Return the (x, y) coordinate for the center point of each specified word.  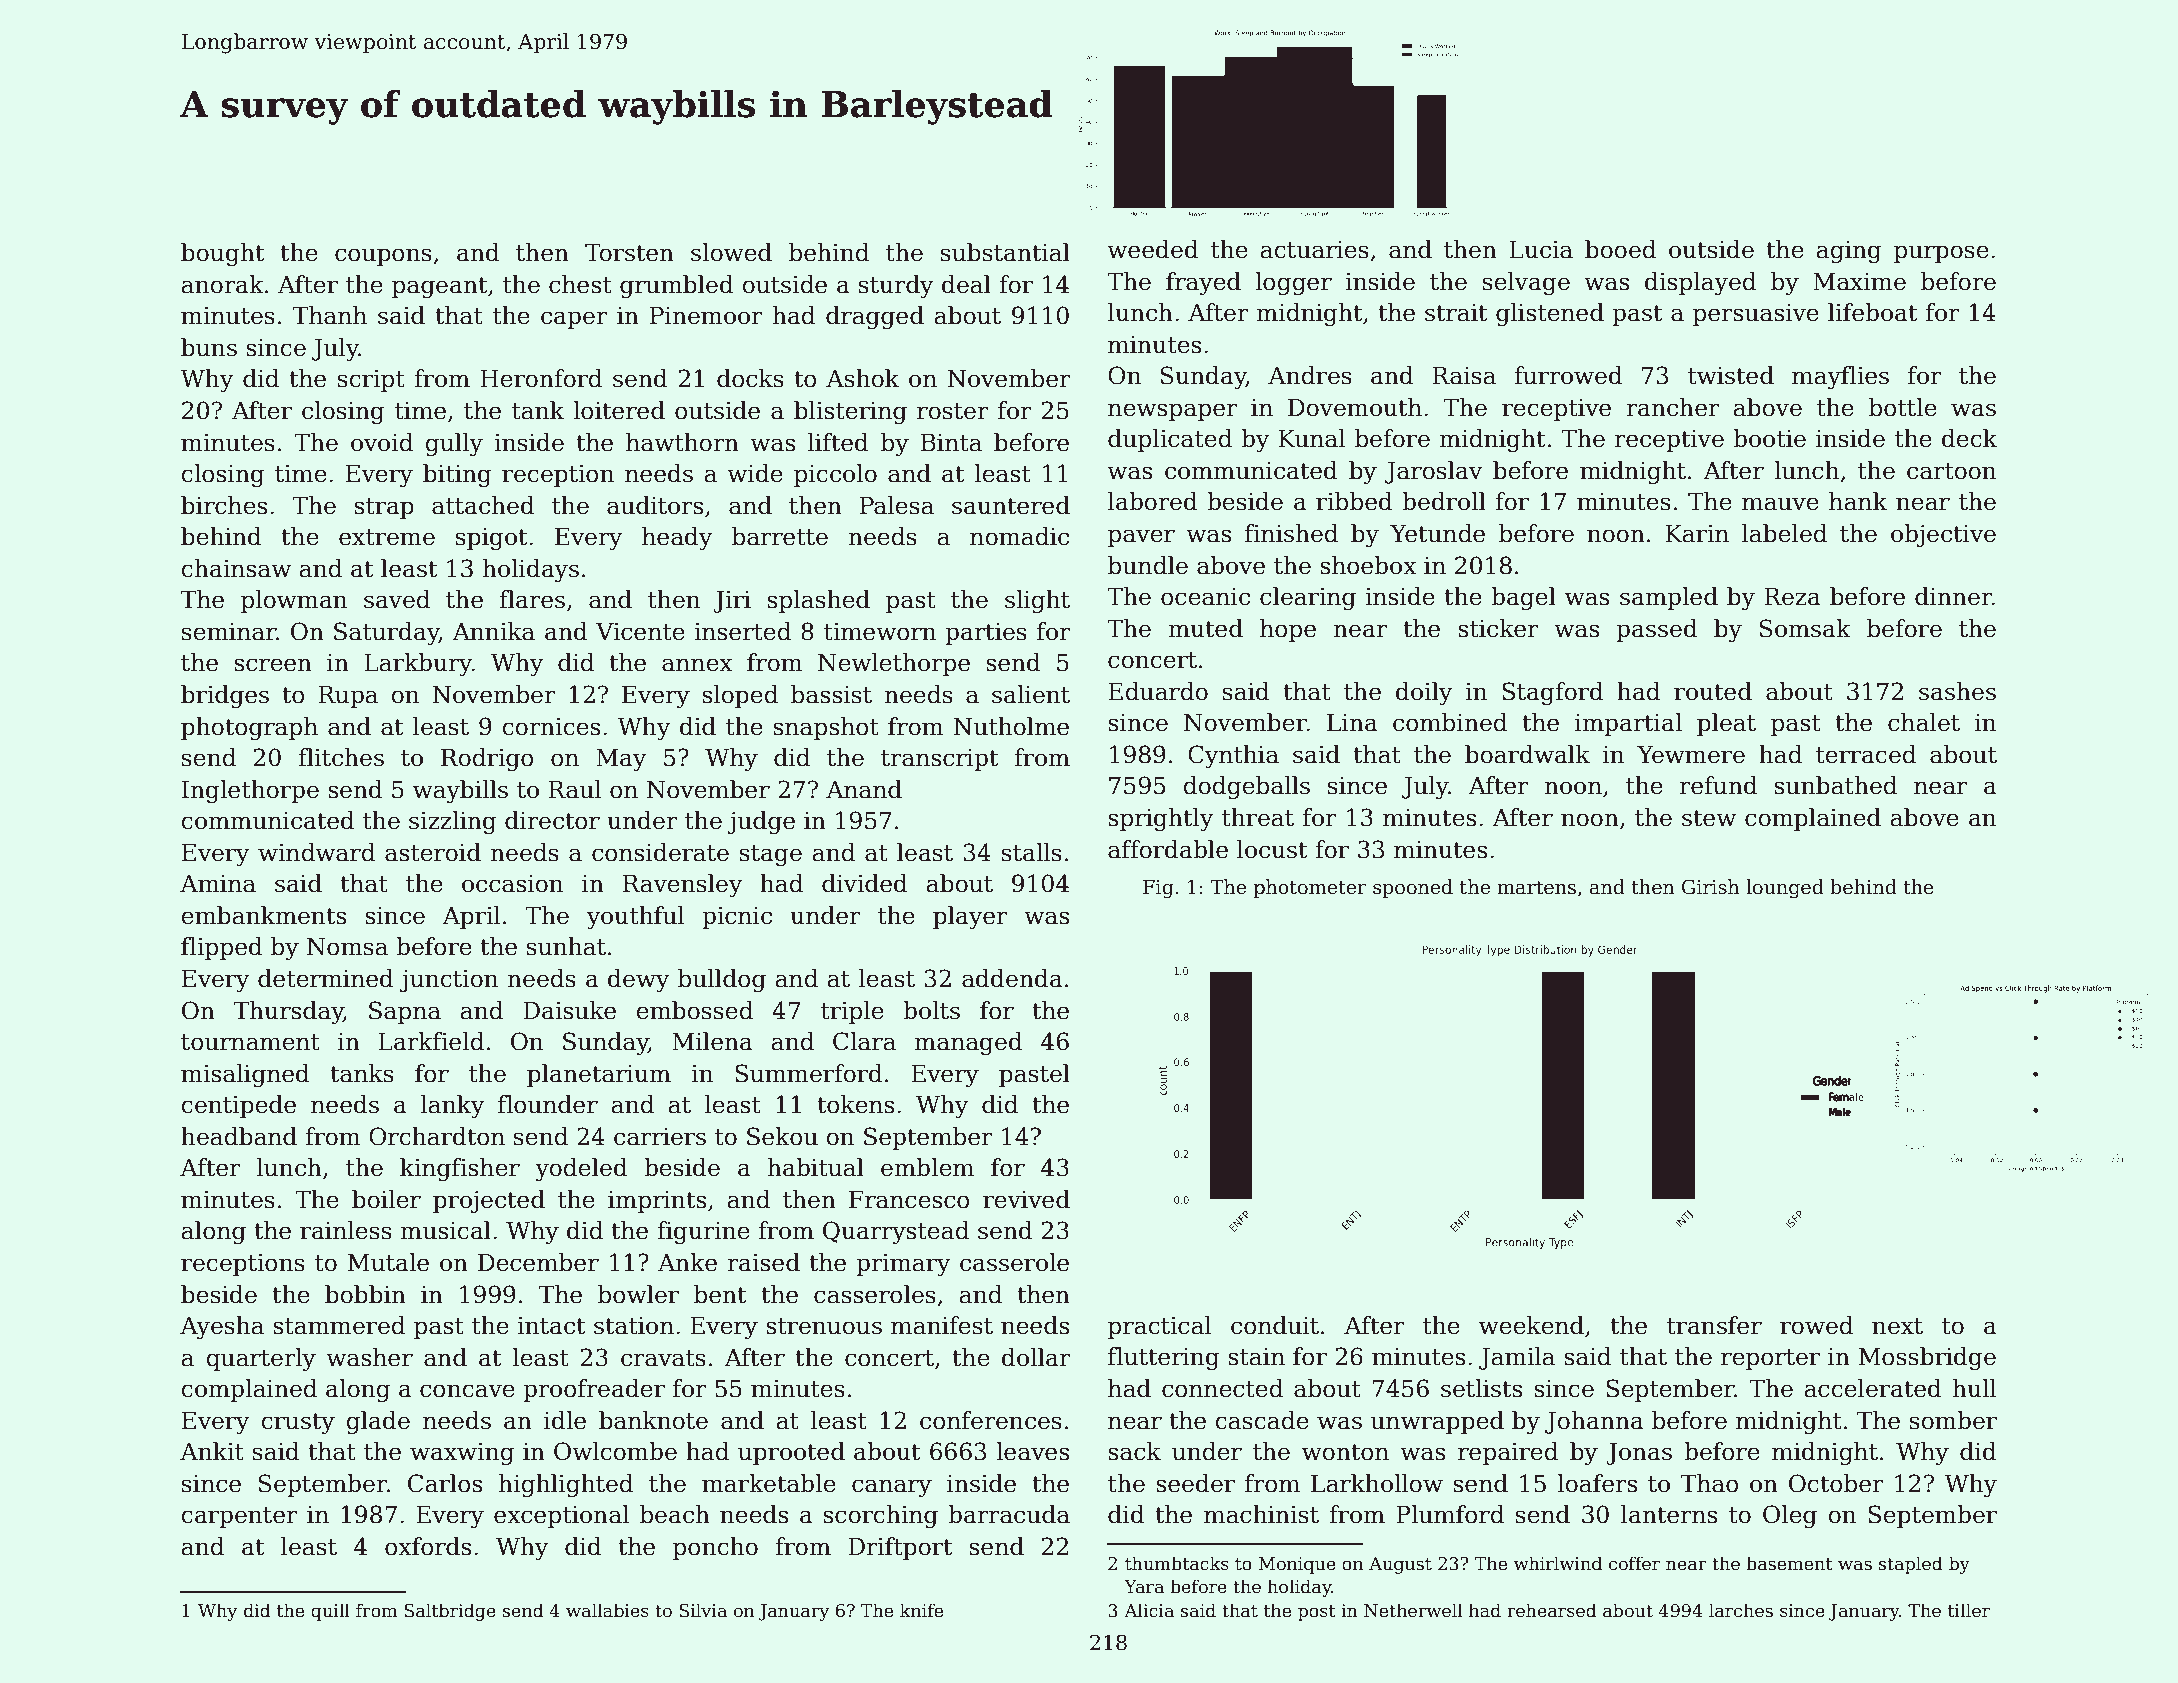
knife (921, 1610)
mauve (1780, 504)
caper (574, 320)
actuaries (1315, 250)
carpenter (240, 1517)
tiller (1969, 1610)
